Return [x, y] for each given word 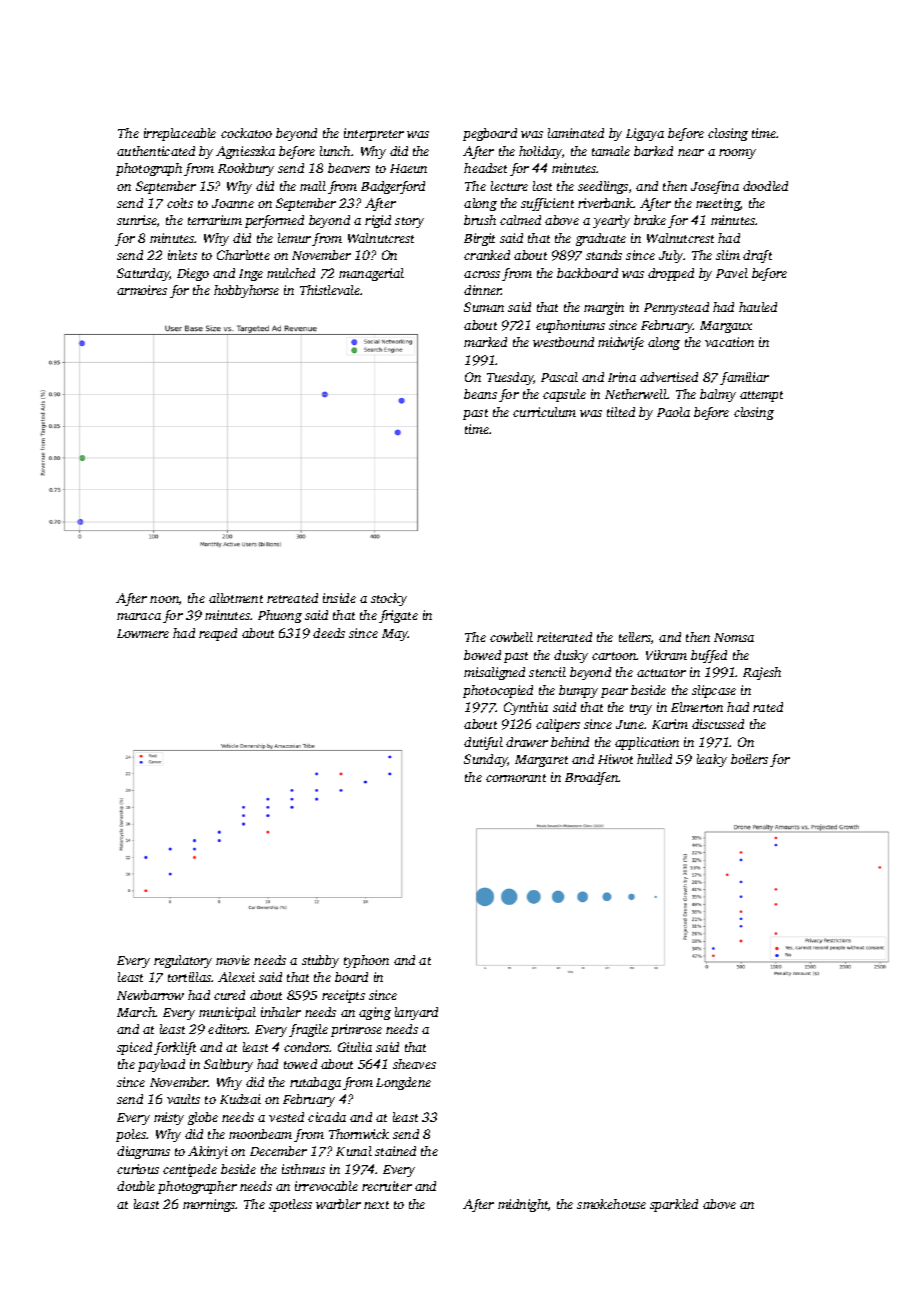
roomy [737, 154]
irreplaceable [180, 134]
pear [614, 693]
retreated [292, 598]
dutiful [483, 743]
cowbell [511, 637]
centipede [190, 1170]
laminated [576, 133]
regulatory [183, 961]
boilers [749, 759]
